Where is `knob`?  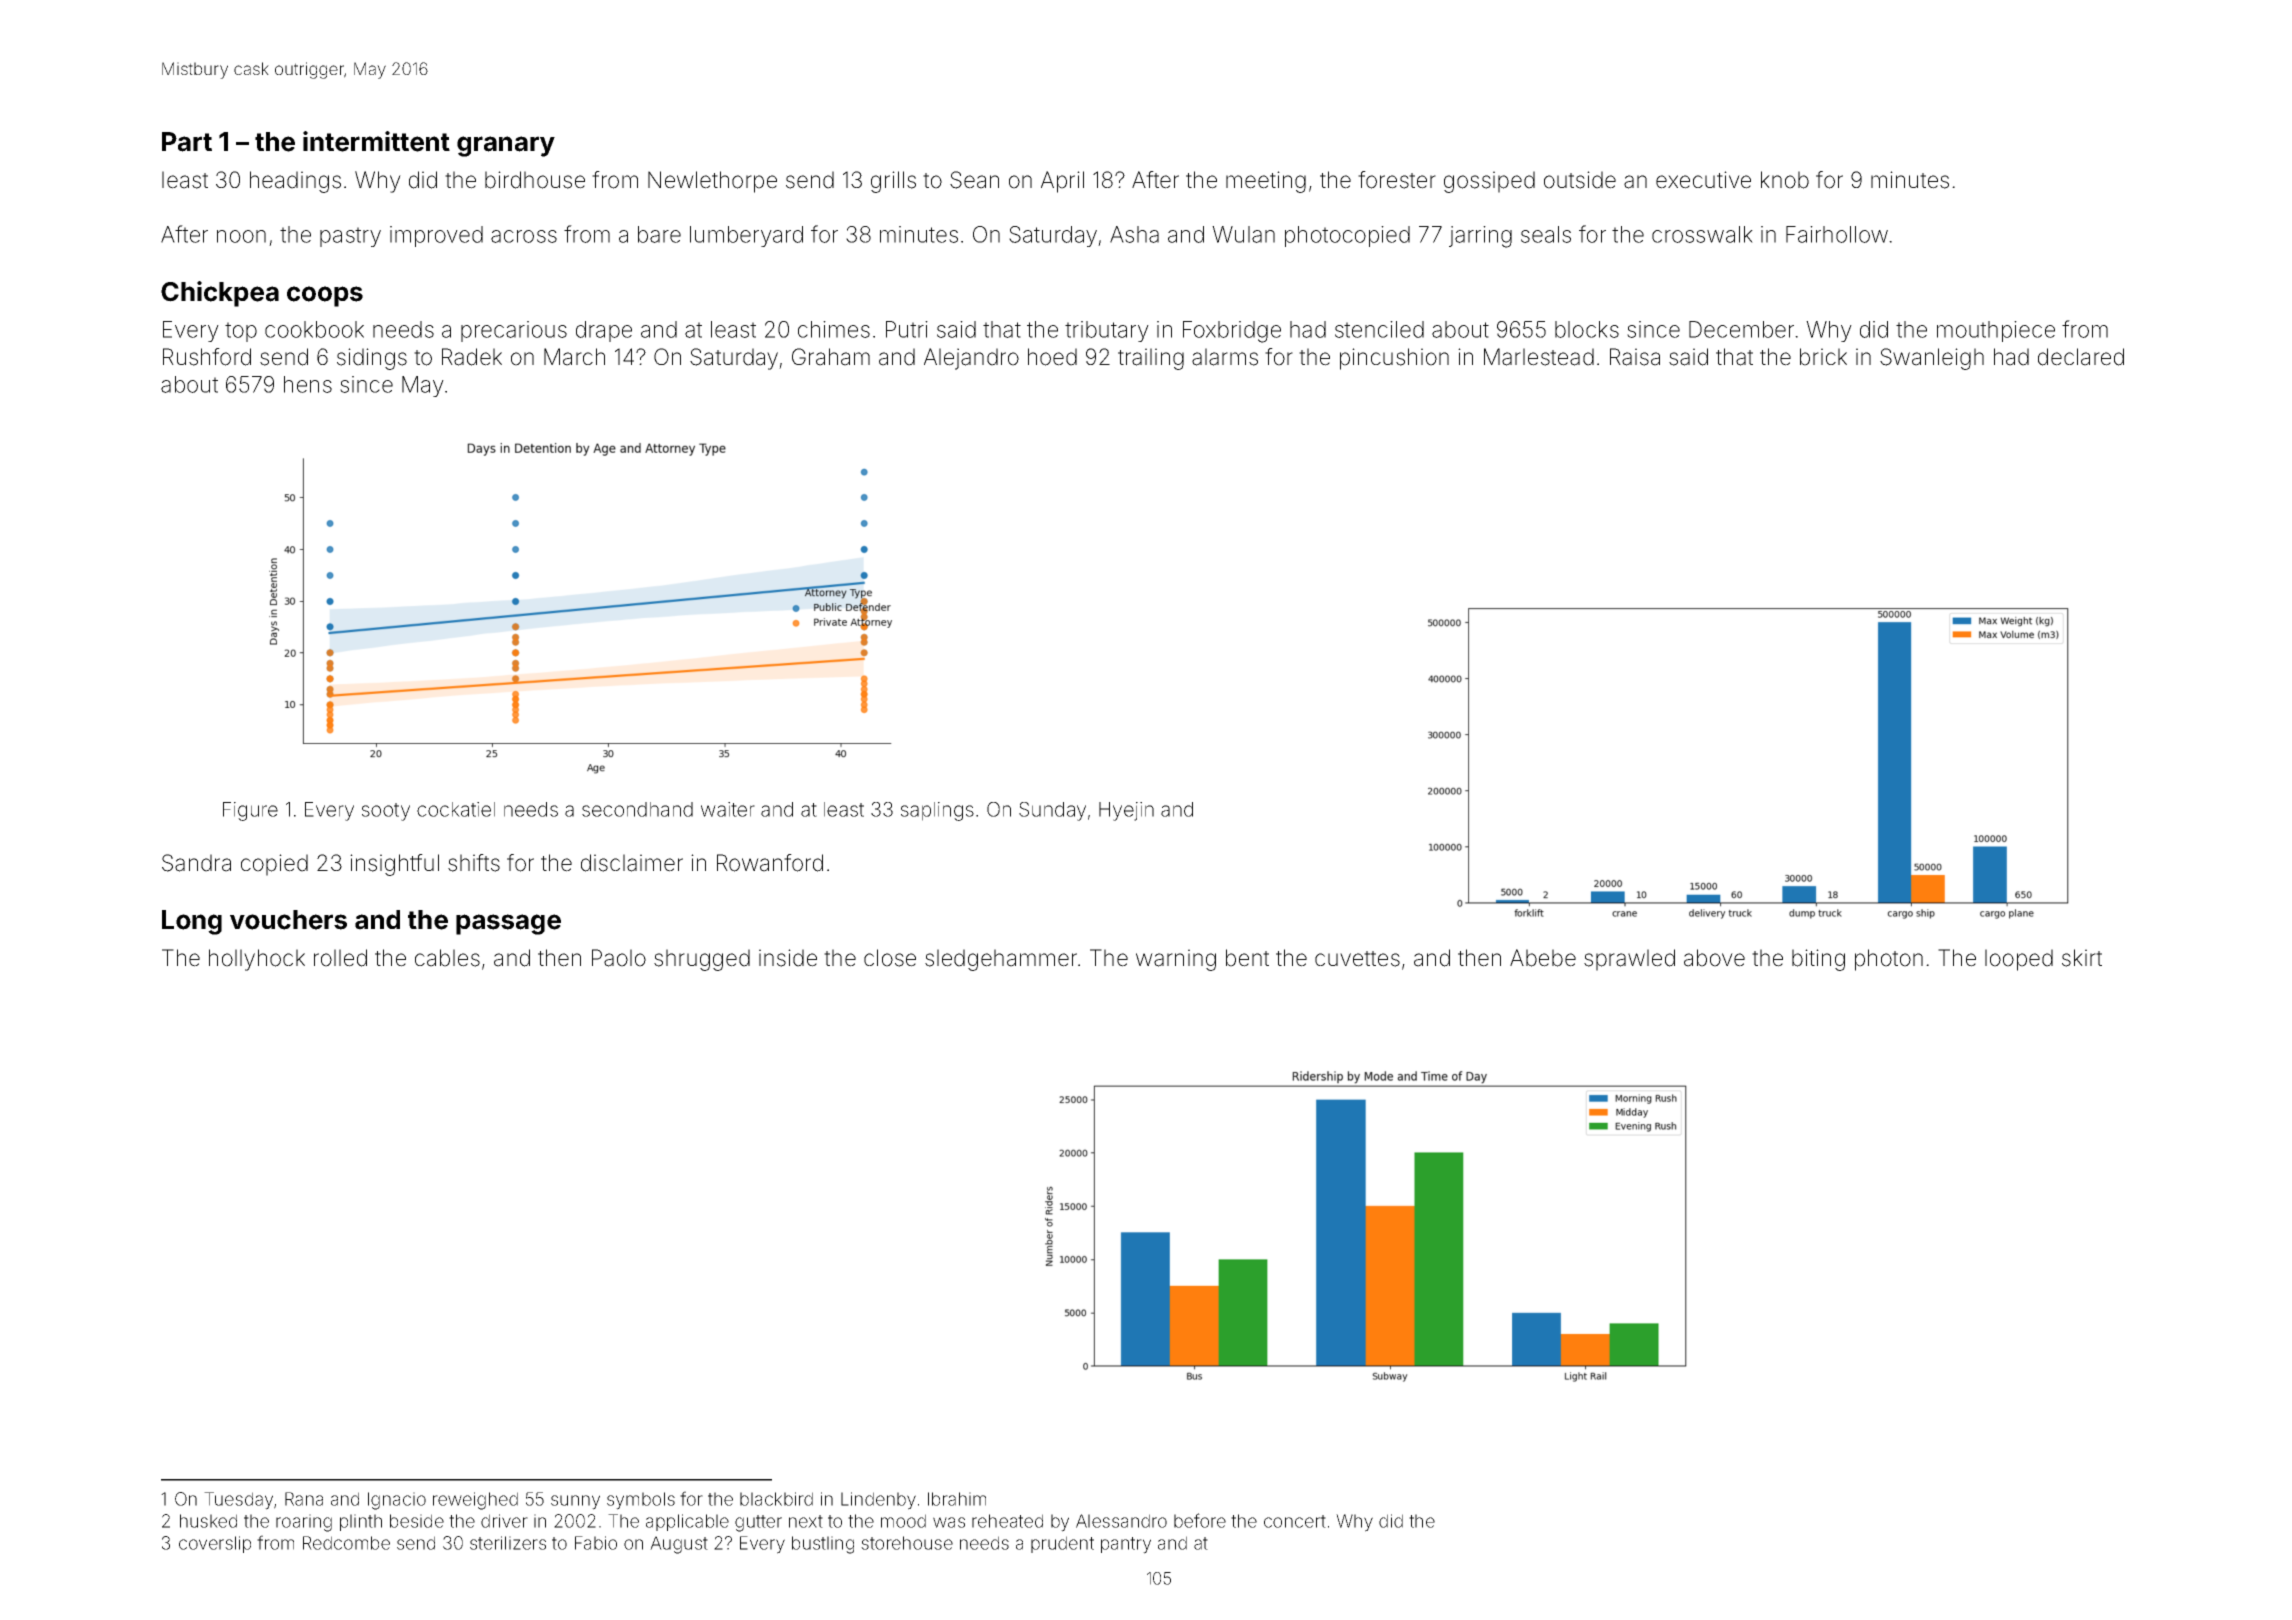 knob is located at coordinates (1785, 180).
